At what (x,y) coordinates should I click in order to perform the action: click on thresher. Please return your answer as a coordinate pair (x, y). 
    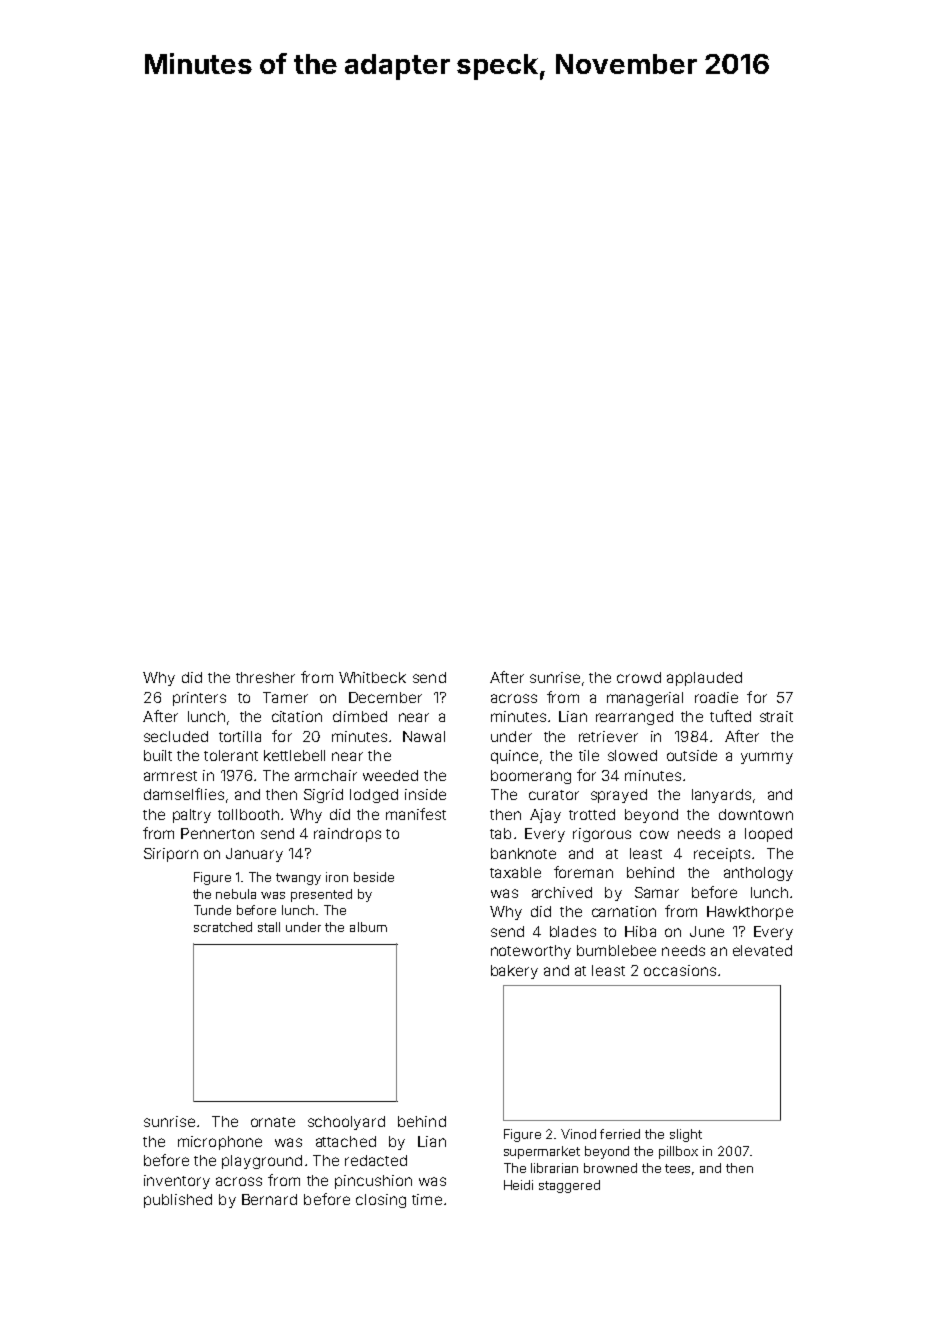
    Looking at the image, I should click on (265, 677).
